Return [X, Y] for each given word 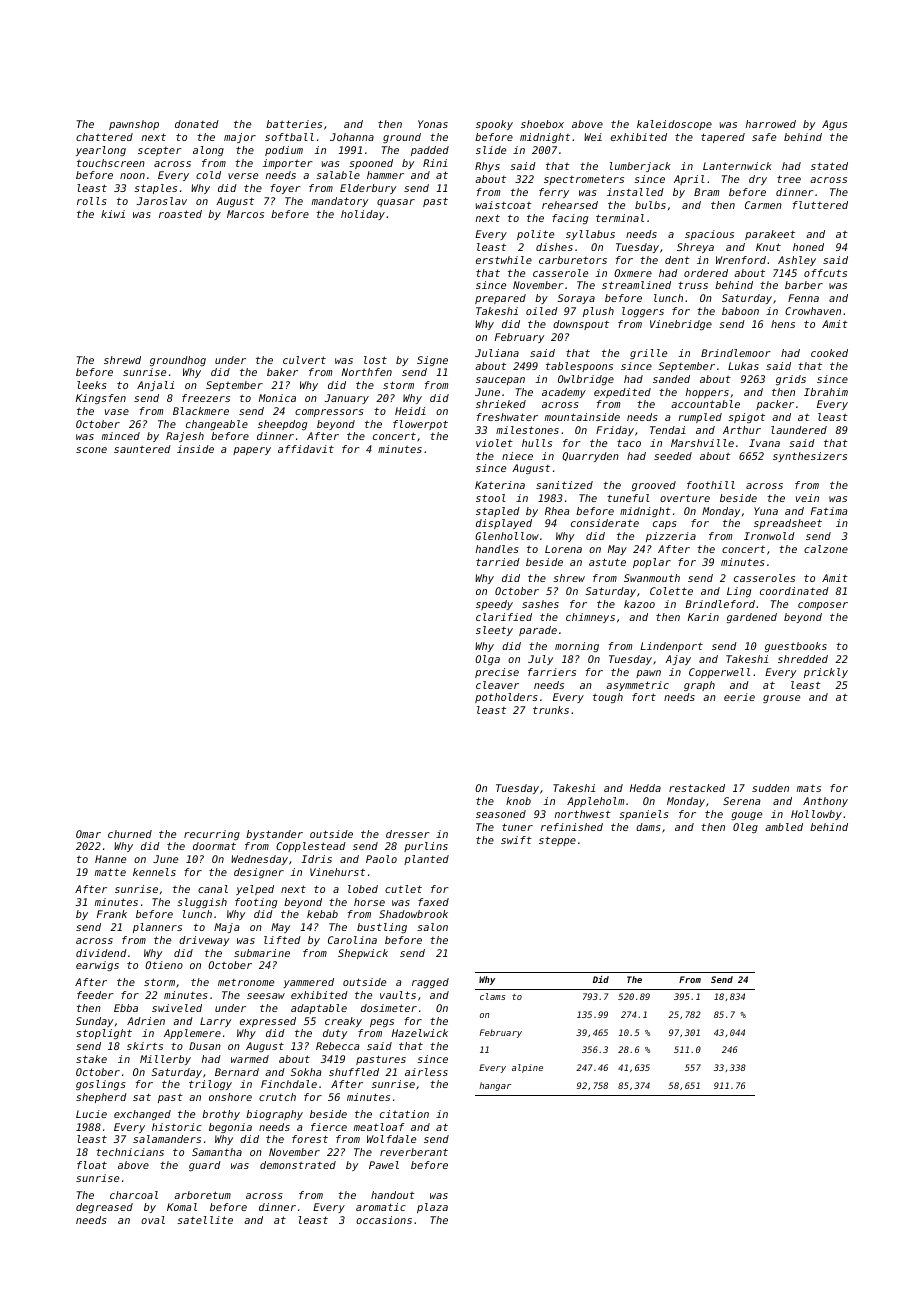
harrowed [771, 124]
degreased [104, 1208]
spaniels [644, 815]
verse [243, 176]
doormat [214, 846]
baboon [740, 311]
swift [516, 840]
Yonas [433, 124]
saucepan [500, 381]
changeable [217, 425]
